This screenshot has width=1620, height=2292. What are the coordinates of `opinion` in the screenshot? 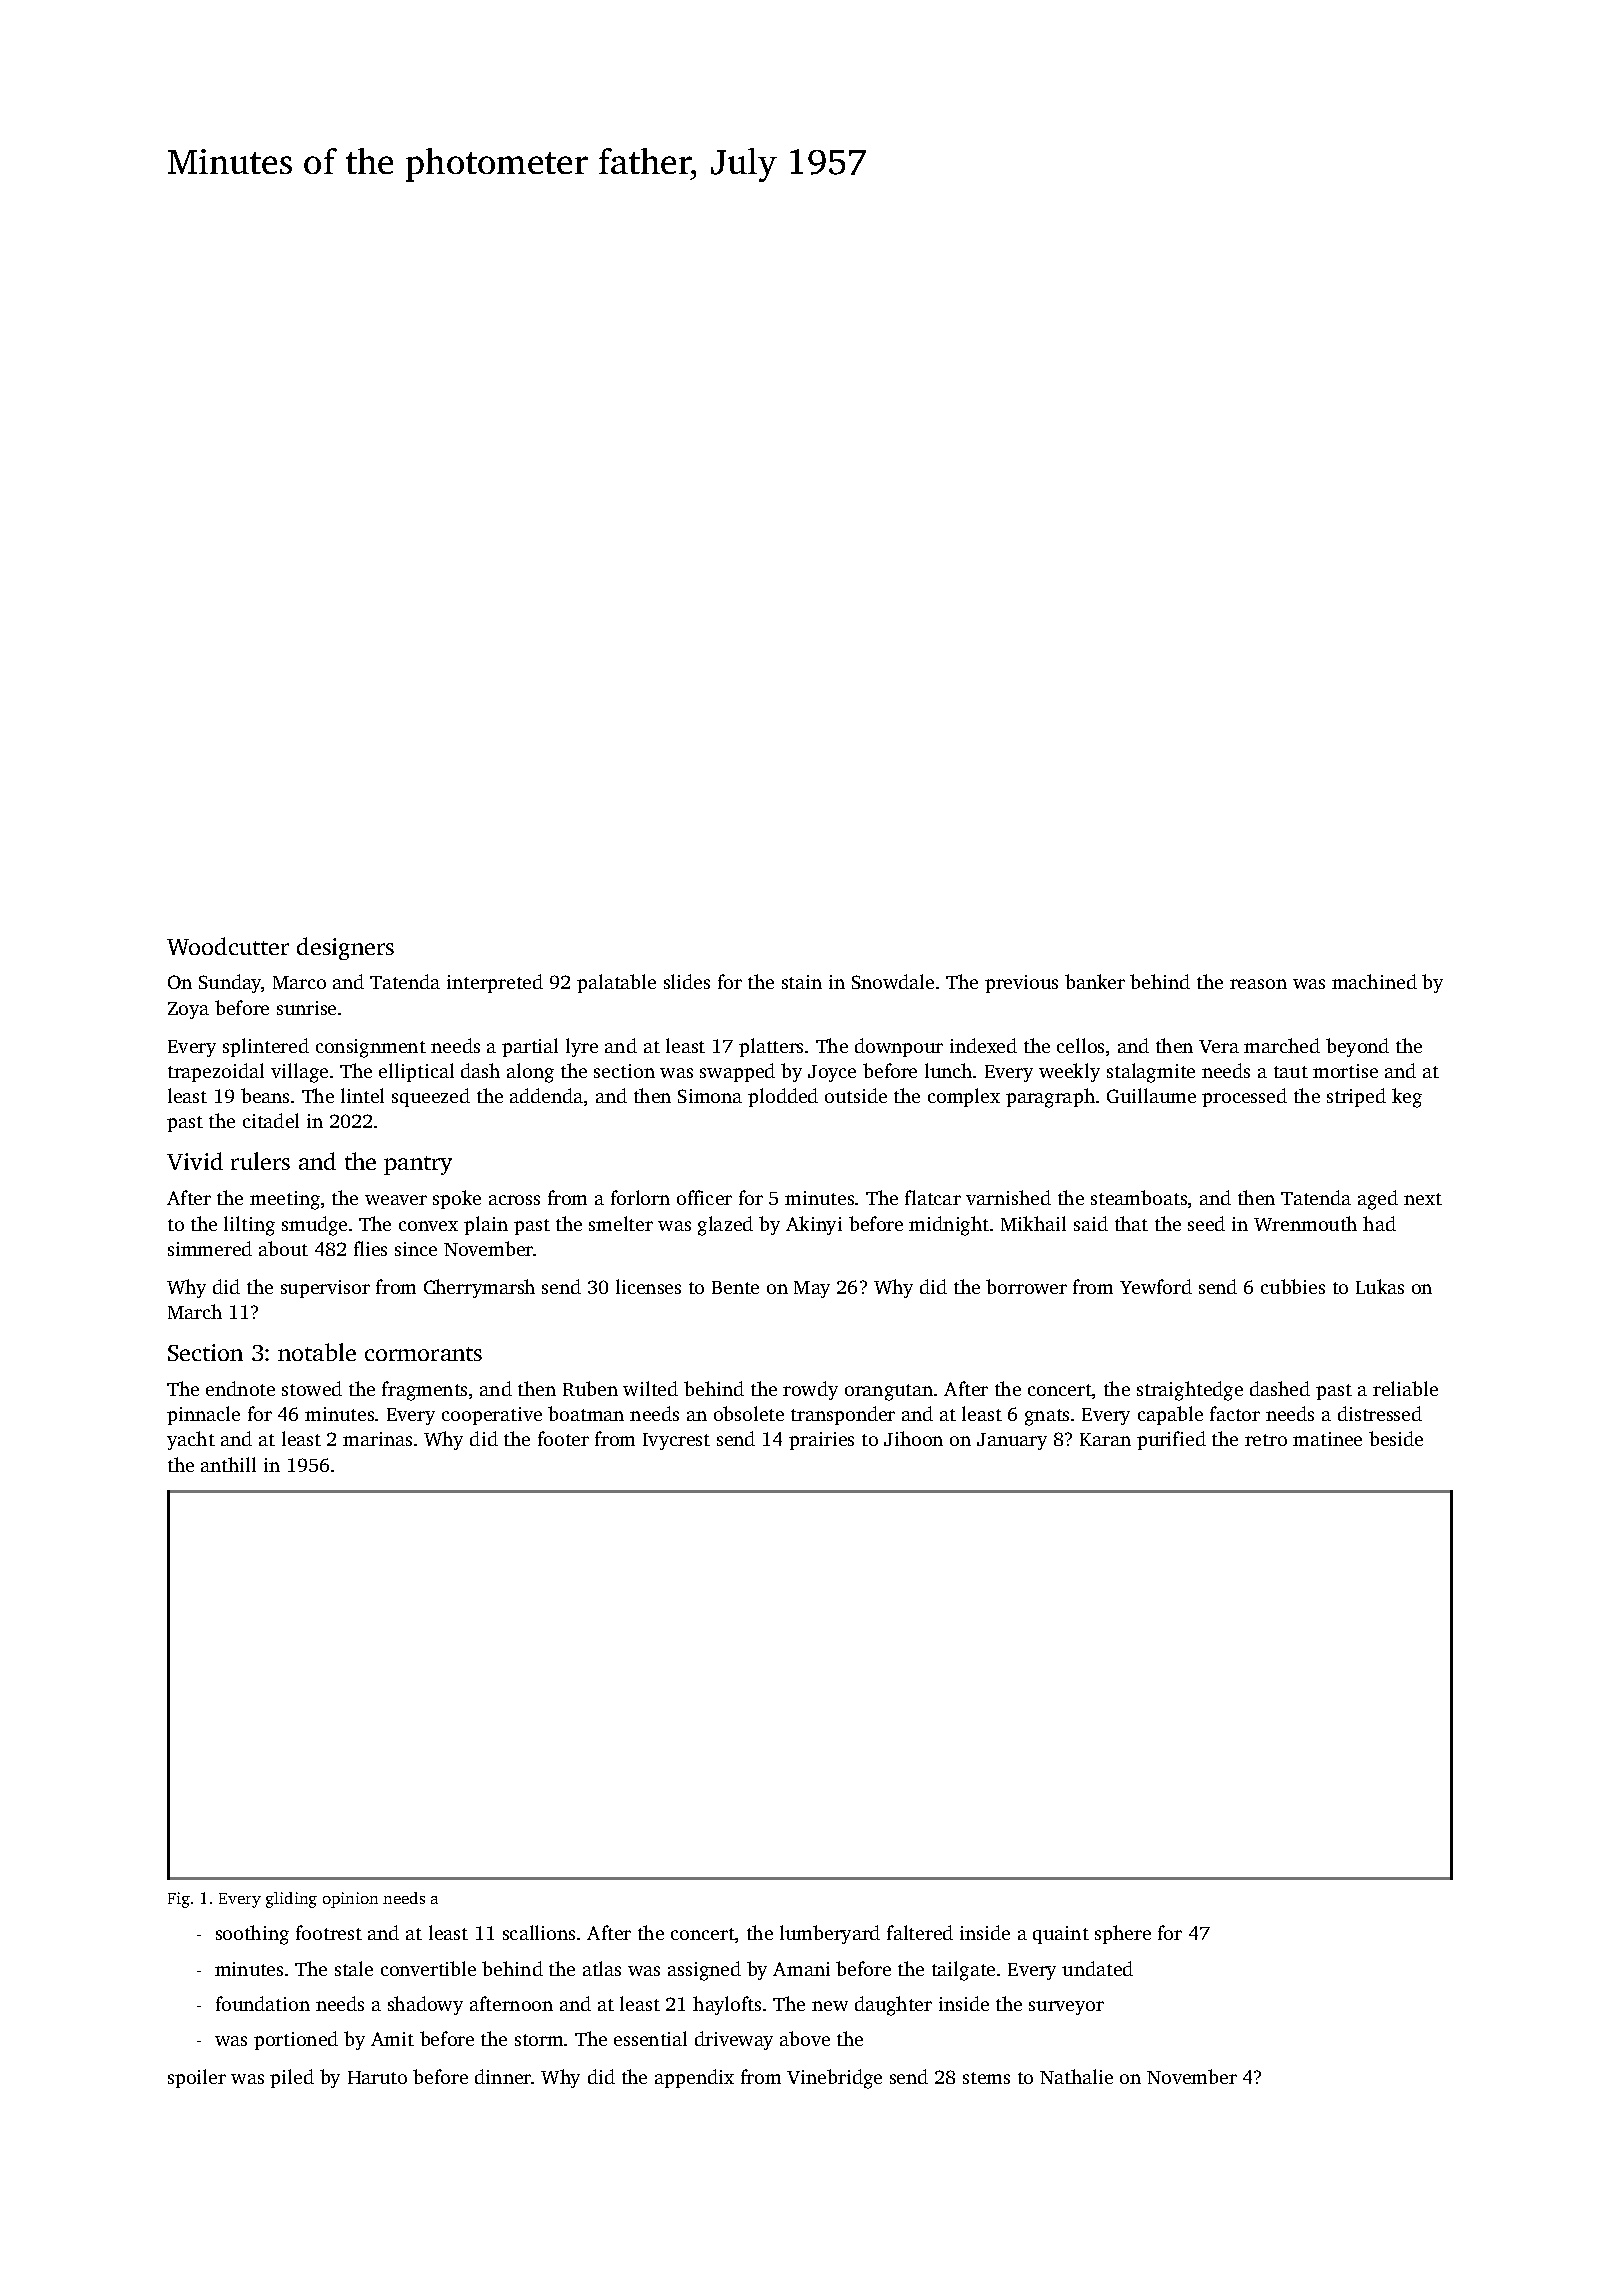 It's located at (350, 1900).
